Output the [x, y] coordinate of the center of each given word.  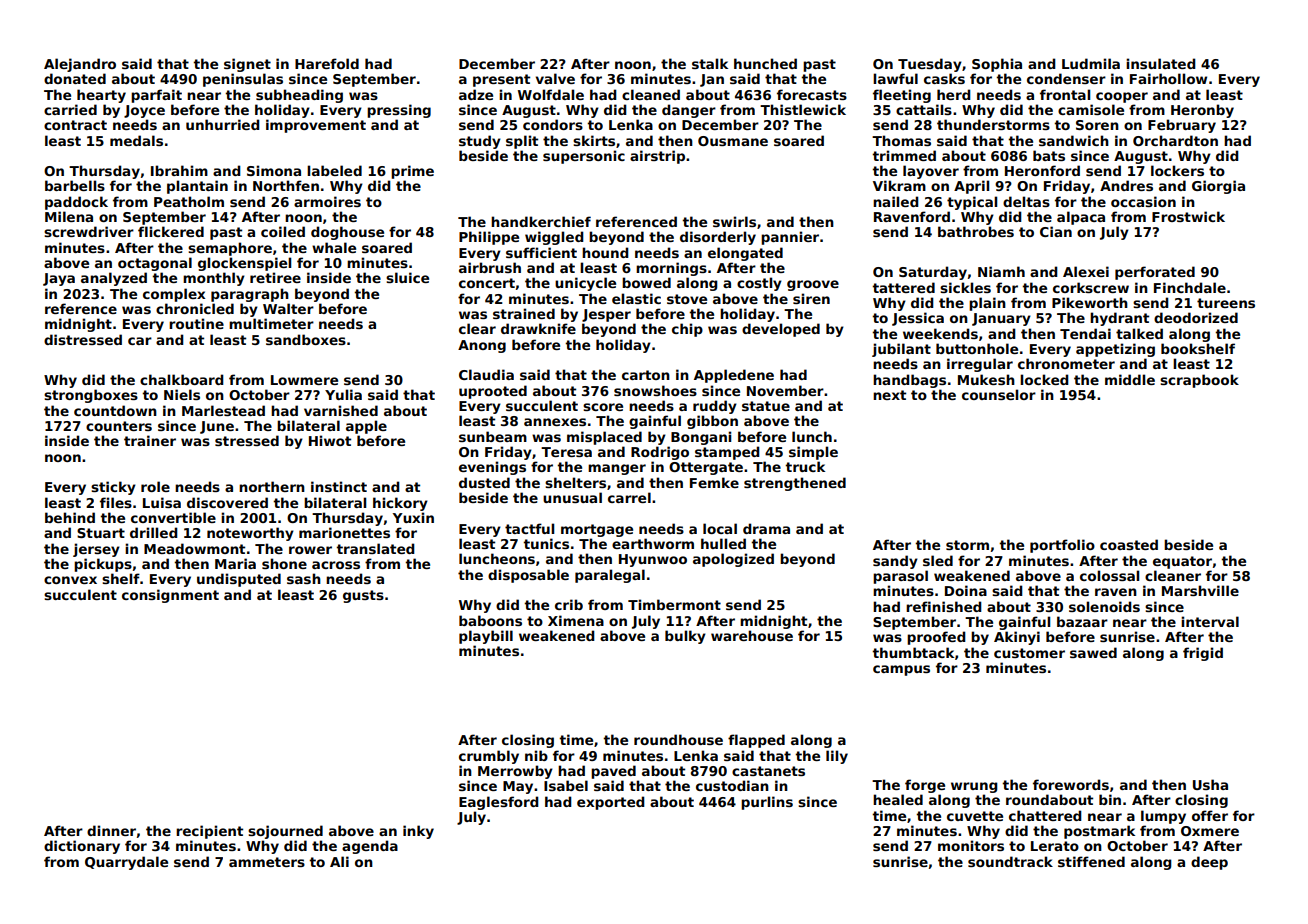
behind [70, 517]
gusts [363, 596]
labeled [334, 170]
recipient [209, 832]
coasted [1129, 544]
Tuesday [930, 65]
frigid [1203, 654]
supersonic [584, 157]
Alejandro [80, 65]
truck [805, 466]
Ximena [576, 620]
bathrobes [976, 231]
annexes [555, 422]
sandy [895, 562]
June [217, 427]
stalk [710, 63]
